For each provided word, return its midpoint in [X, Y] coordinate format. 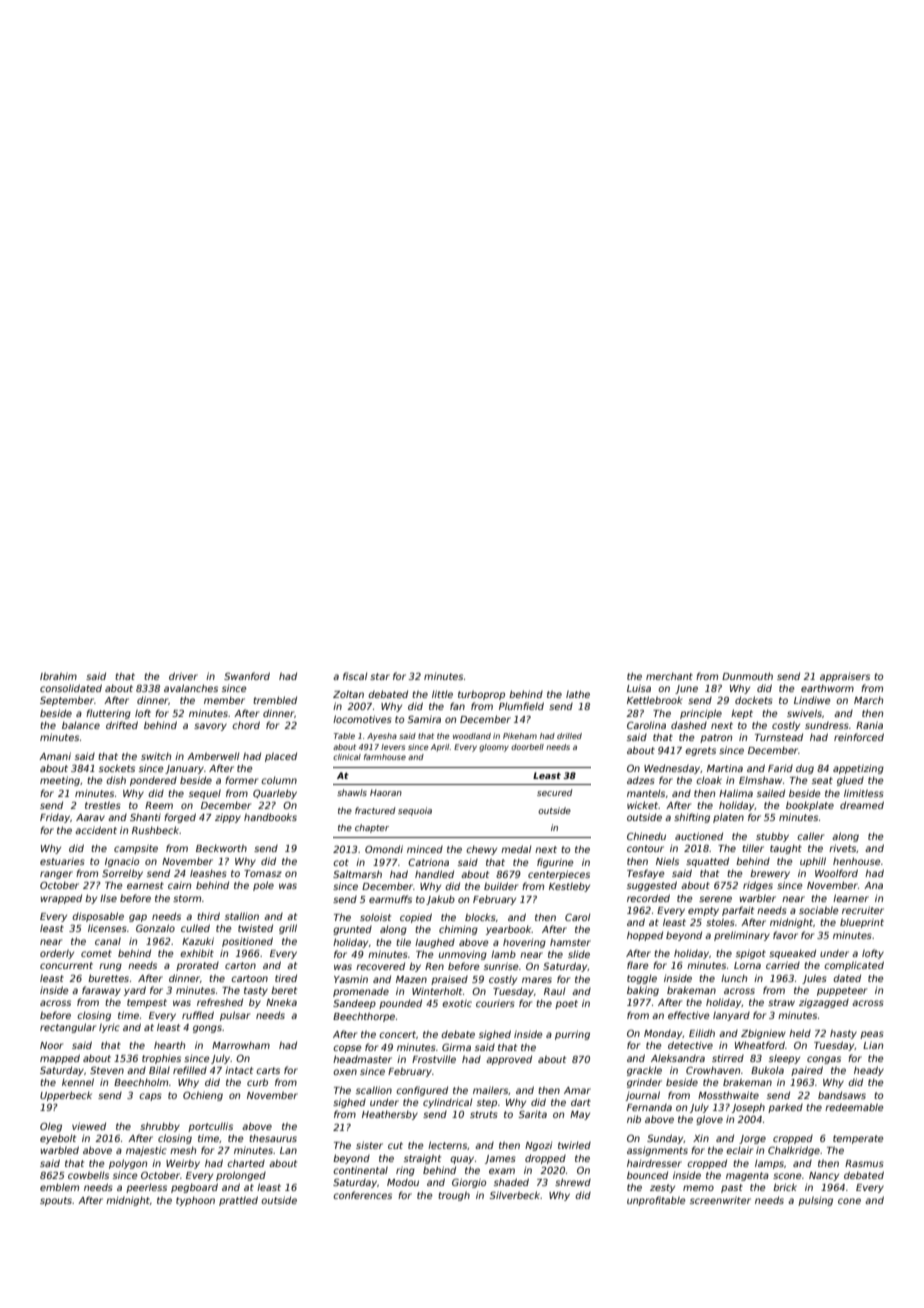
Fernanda [649, 1107]
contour [645, 848]
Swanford [247, 676]
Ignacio [122, 862]
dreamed [862, 805]
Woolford [836, 873]
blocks [480, 917]
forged [180, 818]
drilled [569, 736]
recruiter [863, 910]
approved [509, 1060]
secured [554, 792]
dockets [754, 700]
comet [96, 953]
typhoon [195, 1201]
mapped [60, 1059]
